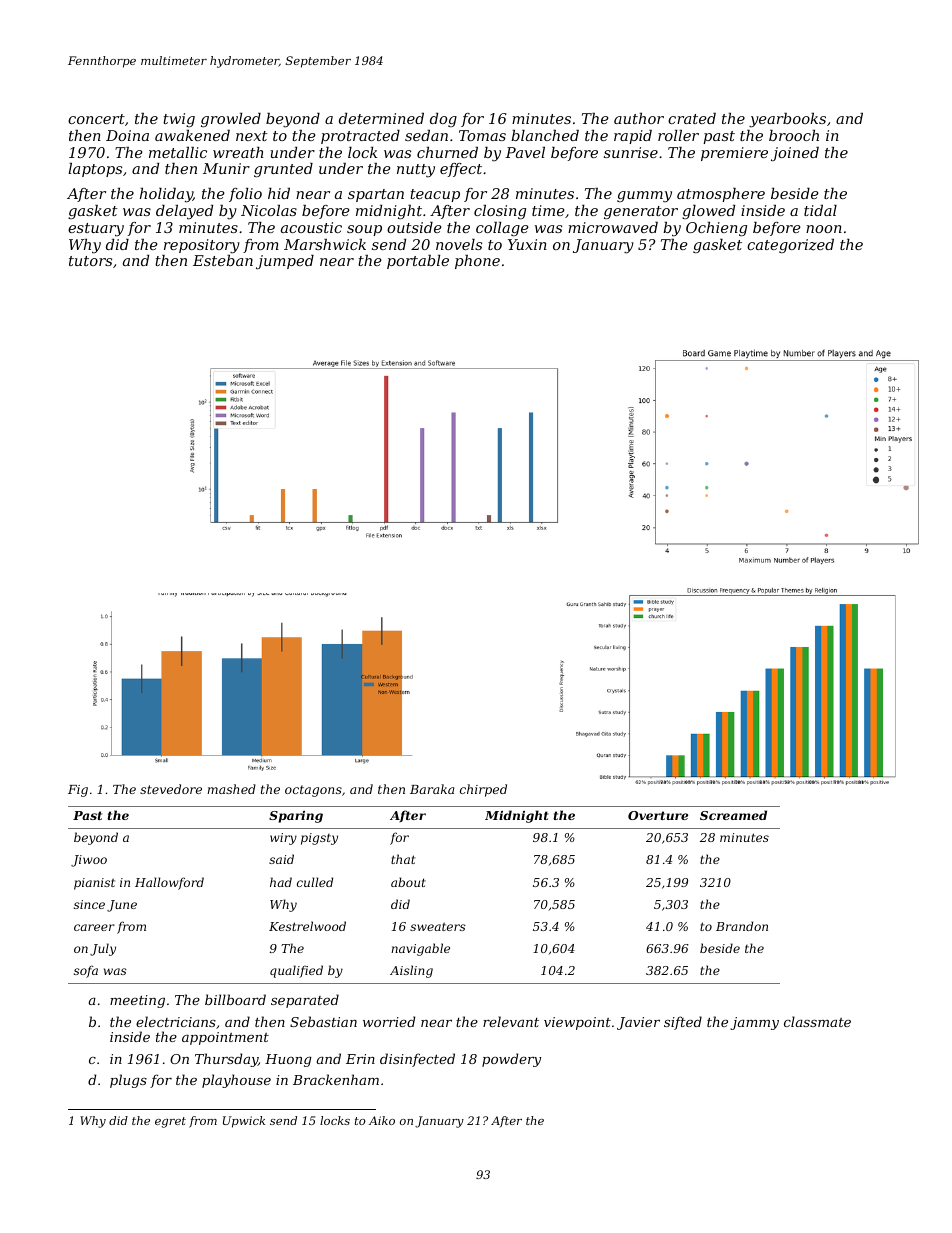 The width and height of the screenshot is (952, 1233). What do you see at coordinates (658, 815) in the screenshot?
I see `Overture` at bounding box center [658, 815].
